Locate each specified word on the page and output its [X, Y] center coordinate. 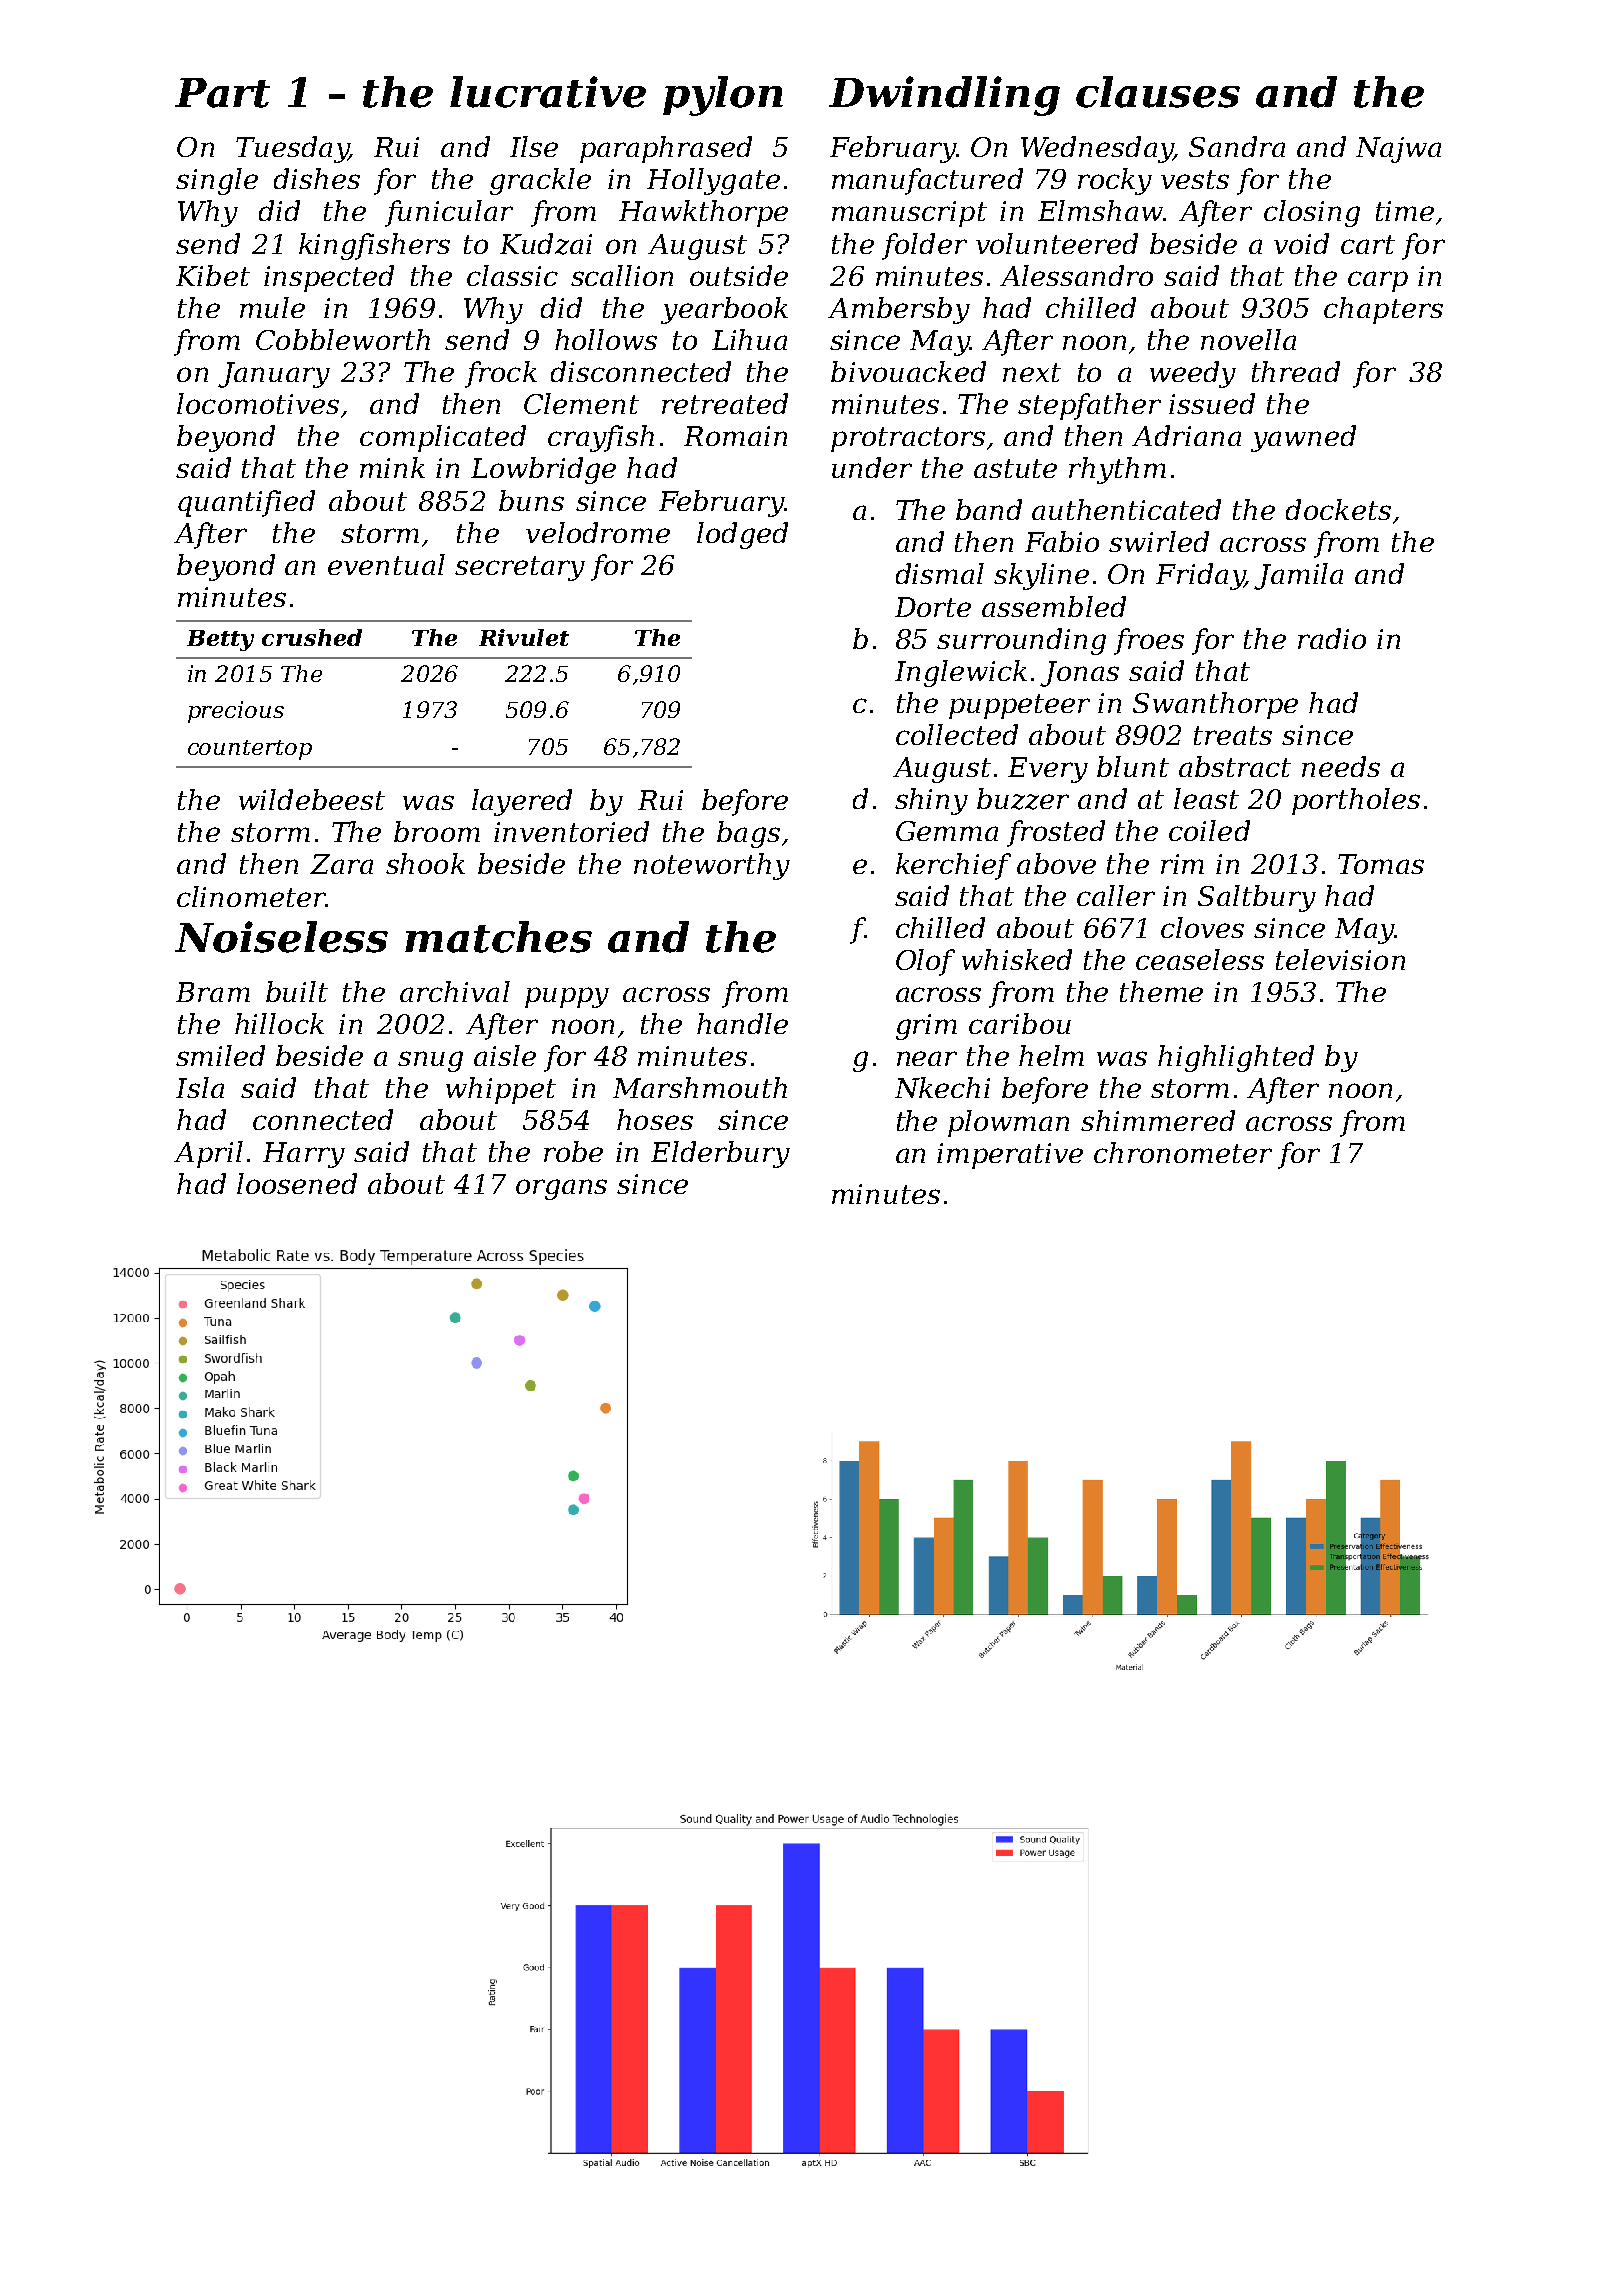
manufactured [927, 181]
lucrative [548, 92]
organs [561, 1189]
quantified [246, 503]
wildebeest [312, 799]
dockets [1338, 509]
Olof [925, 962]
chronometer [1183, 1152]
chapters [1383, 310]
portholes [1356, 801]
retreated [725, 403]
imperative [1010, 1156]
